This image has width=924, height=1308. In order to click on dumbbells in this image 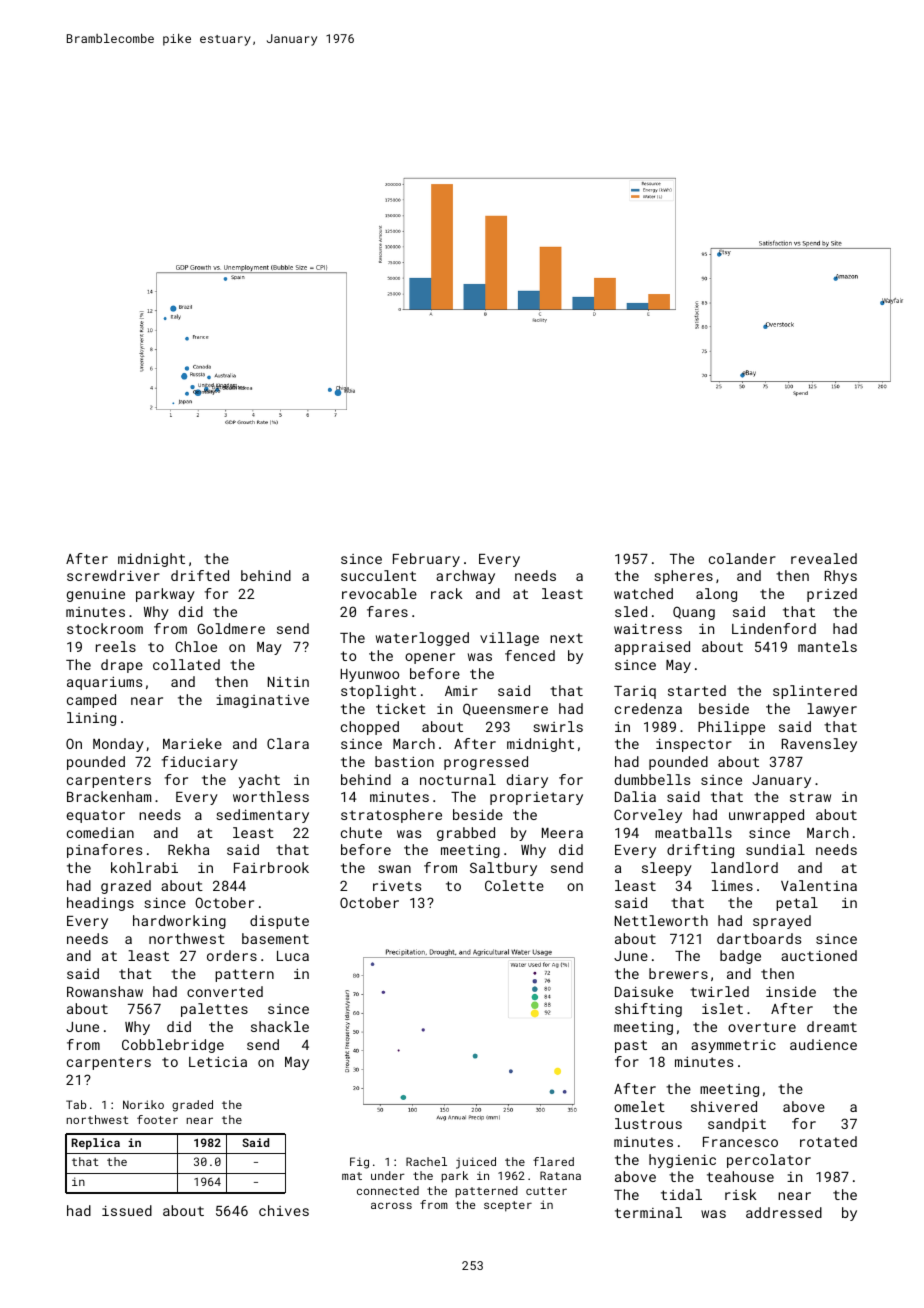, I will do `click(652, 779)`.
